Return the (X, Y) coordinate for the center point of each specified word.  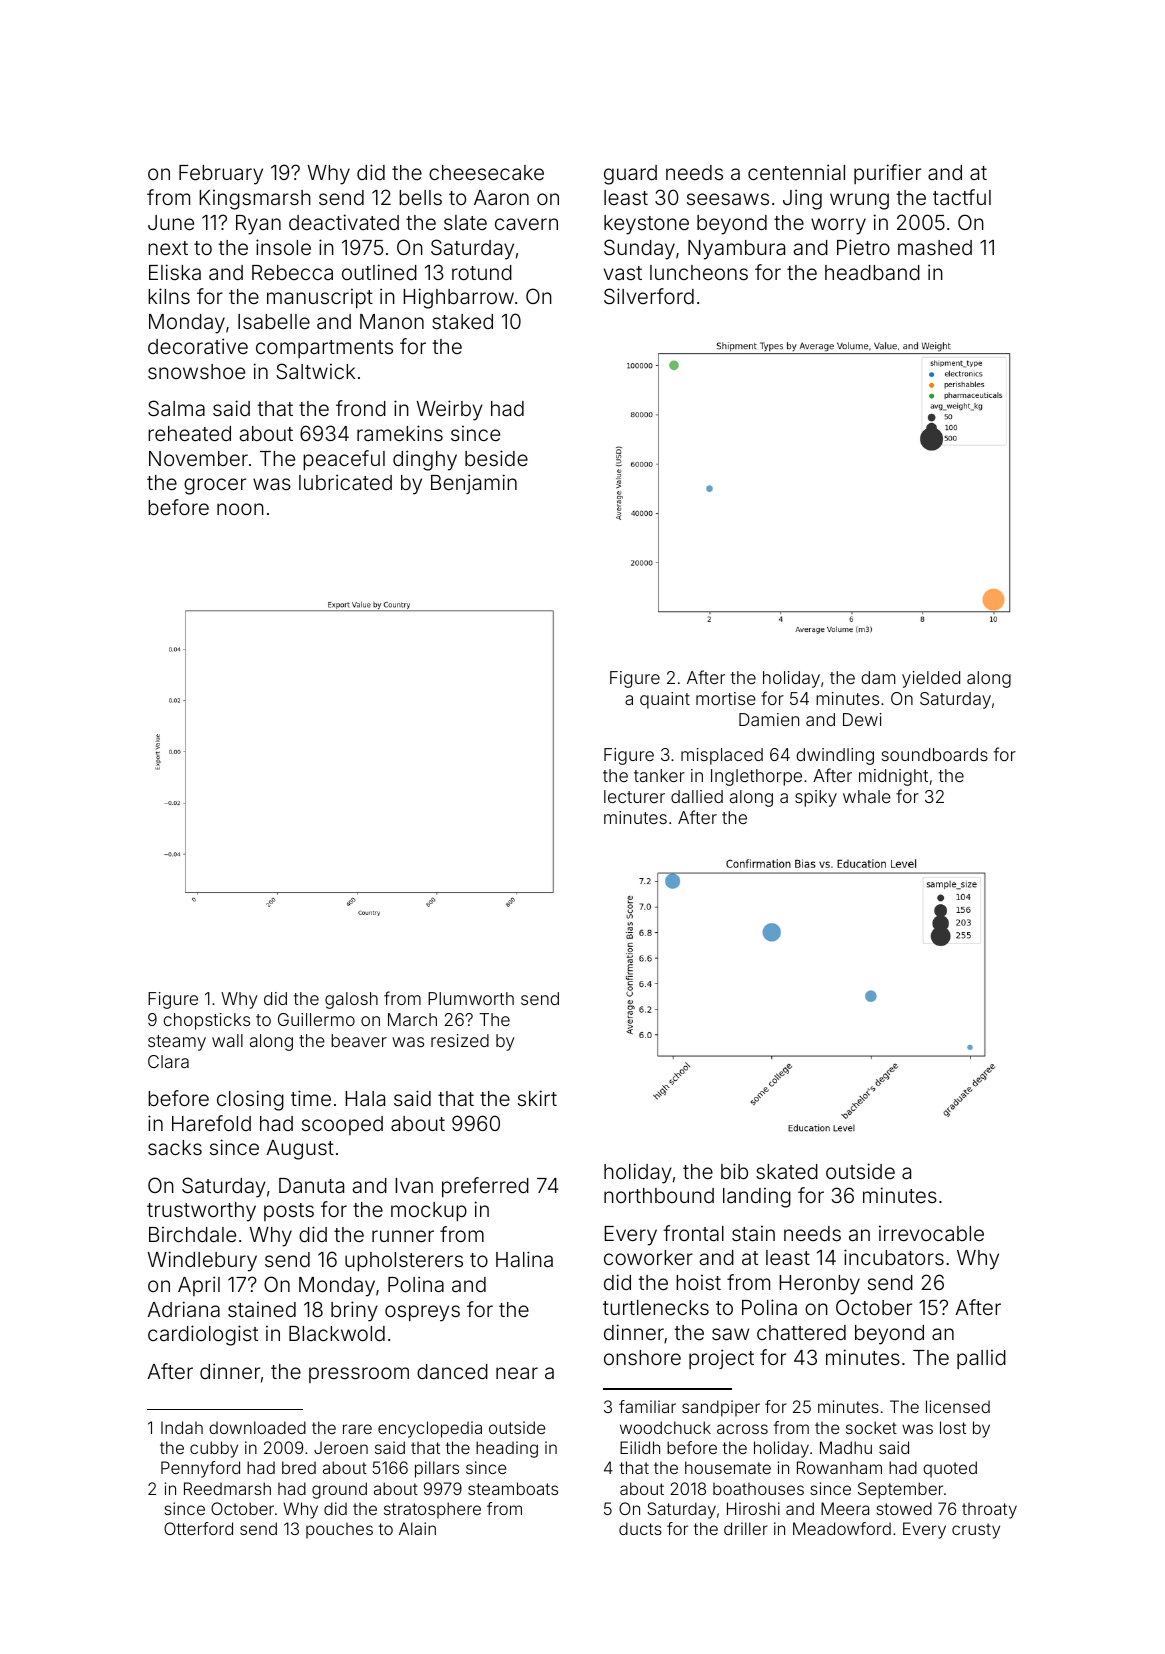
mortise (726, 698)
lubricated (345, 482)
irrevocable (931, 1233)
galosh (351, 1000)
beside (496, 458)
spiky (816, 798)
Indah (182, 1427)
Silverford (649, 296)
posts (289, 1212)
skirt (537, 1098)
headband (872, 272)
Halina (524, 1259)
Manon (392, 321)
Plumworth (471, 998)
